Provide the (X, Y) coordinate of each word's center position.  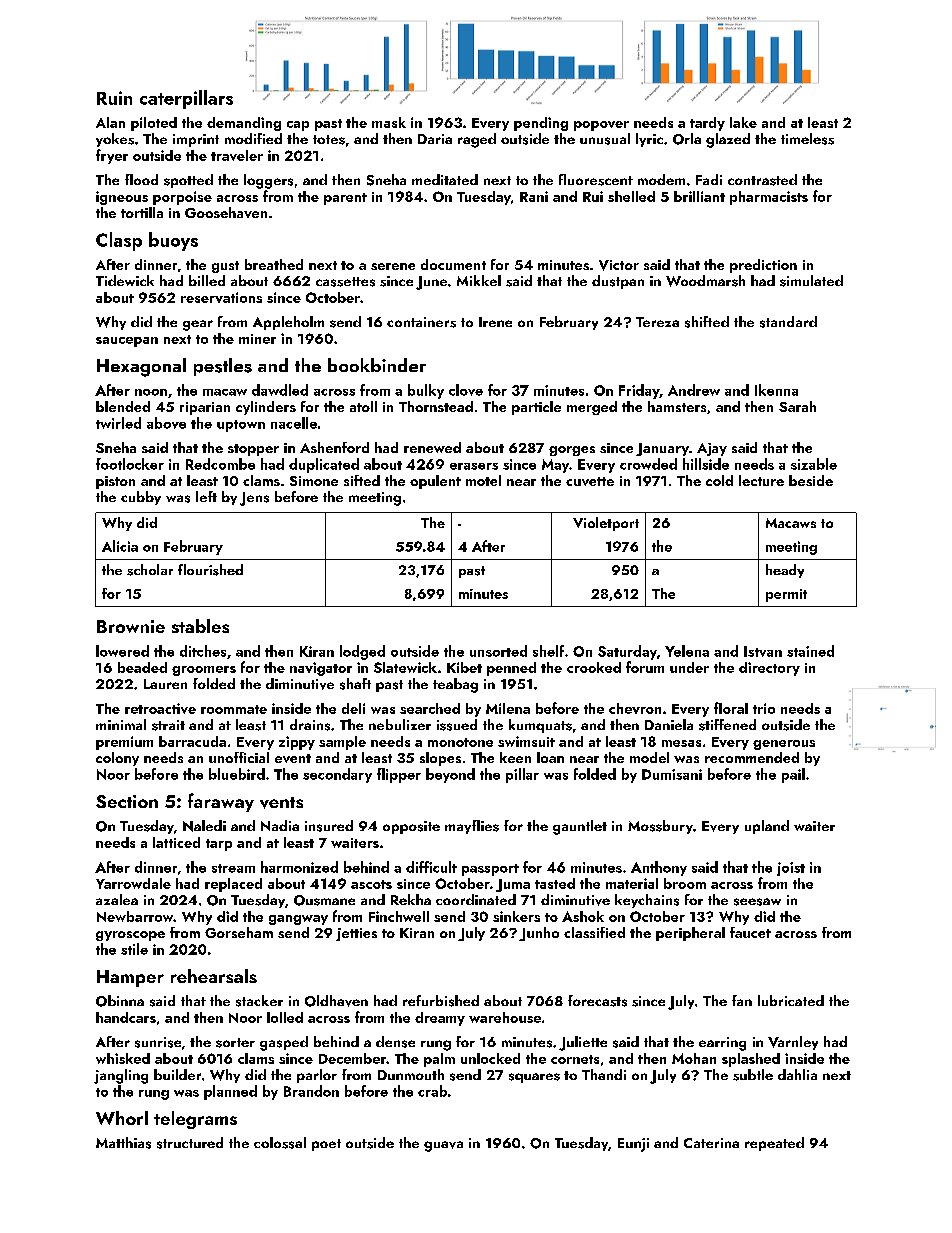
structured (190, 1143)
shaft (355, 684)
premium (124, 743)
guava (443, 1146)
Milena (508, 708)
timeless (807, 139)
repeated (774, 1144)
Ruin (114, 98)
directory (769, 669)
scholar (150, 570)
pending (541, 124)
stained (810, 651)
